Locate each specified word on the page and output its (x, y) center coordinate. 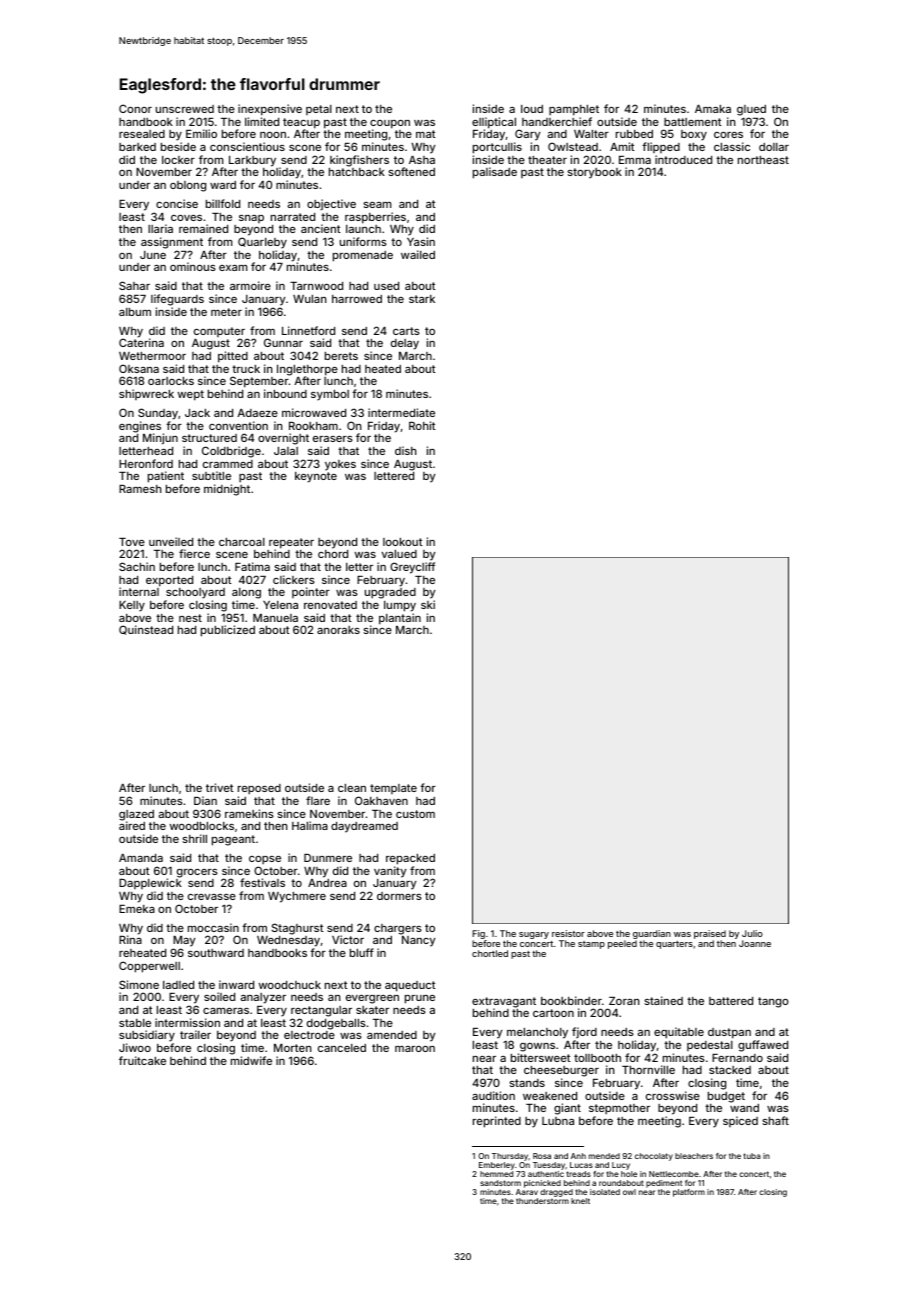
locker (178, 160)
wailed (418, 254)
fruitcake (142, 1060)
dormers (399, 896)
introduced (683, 159)
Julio (752, 933)
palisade (495, 173)
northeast (763, 160)
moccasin (213, 927)
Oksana (139, 368)
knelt (580, 1201)
